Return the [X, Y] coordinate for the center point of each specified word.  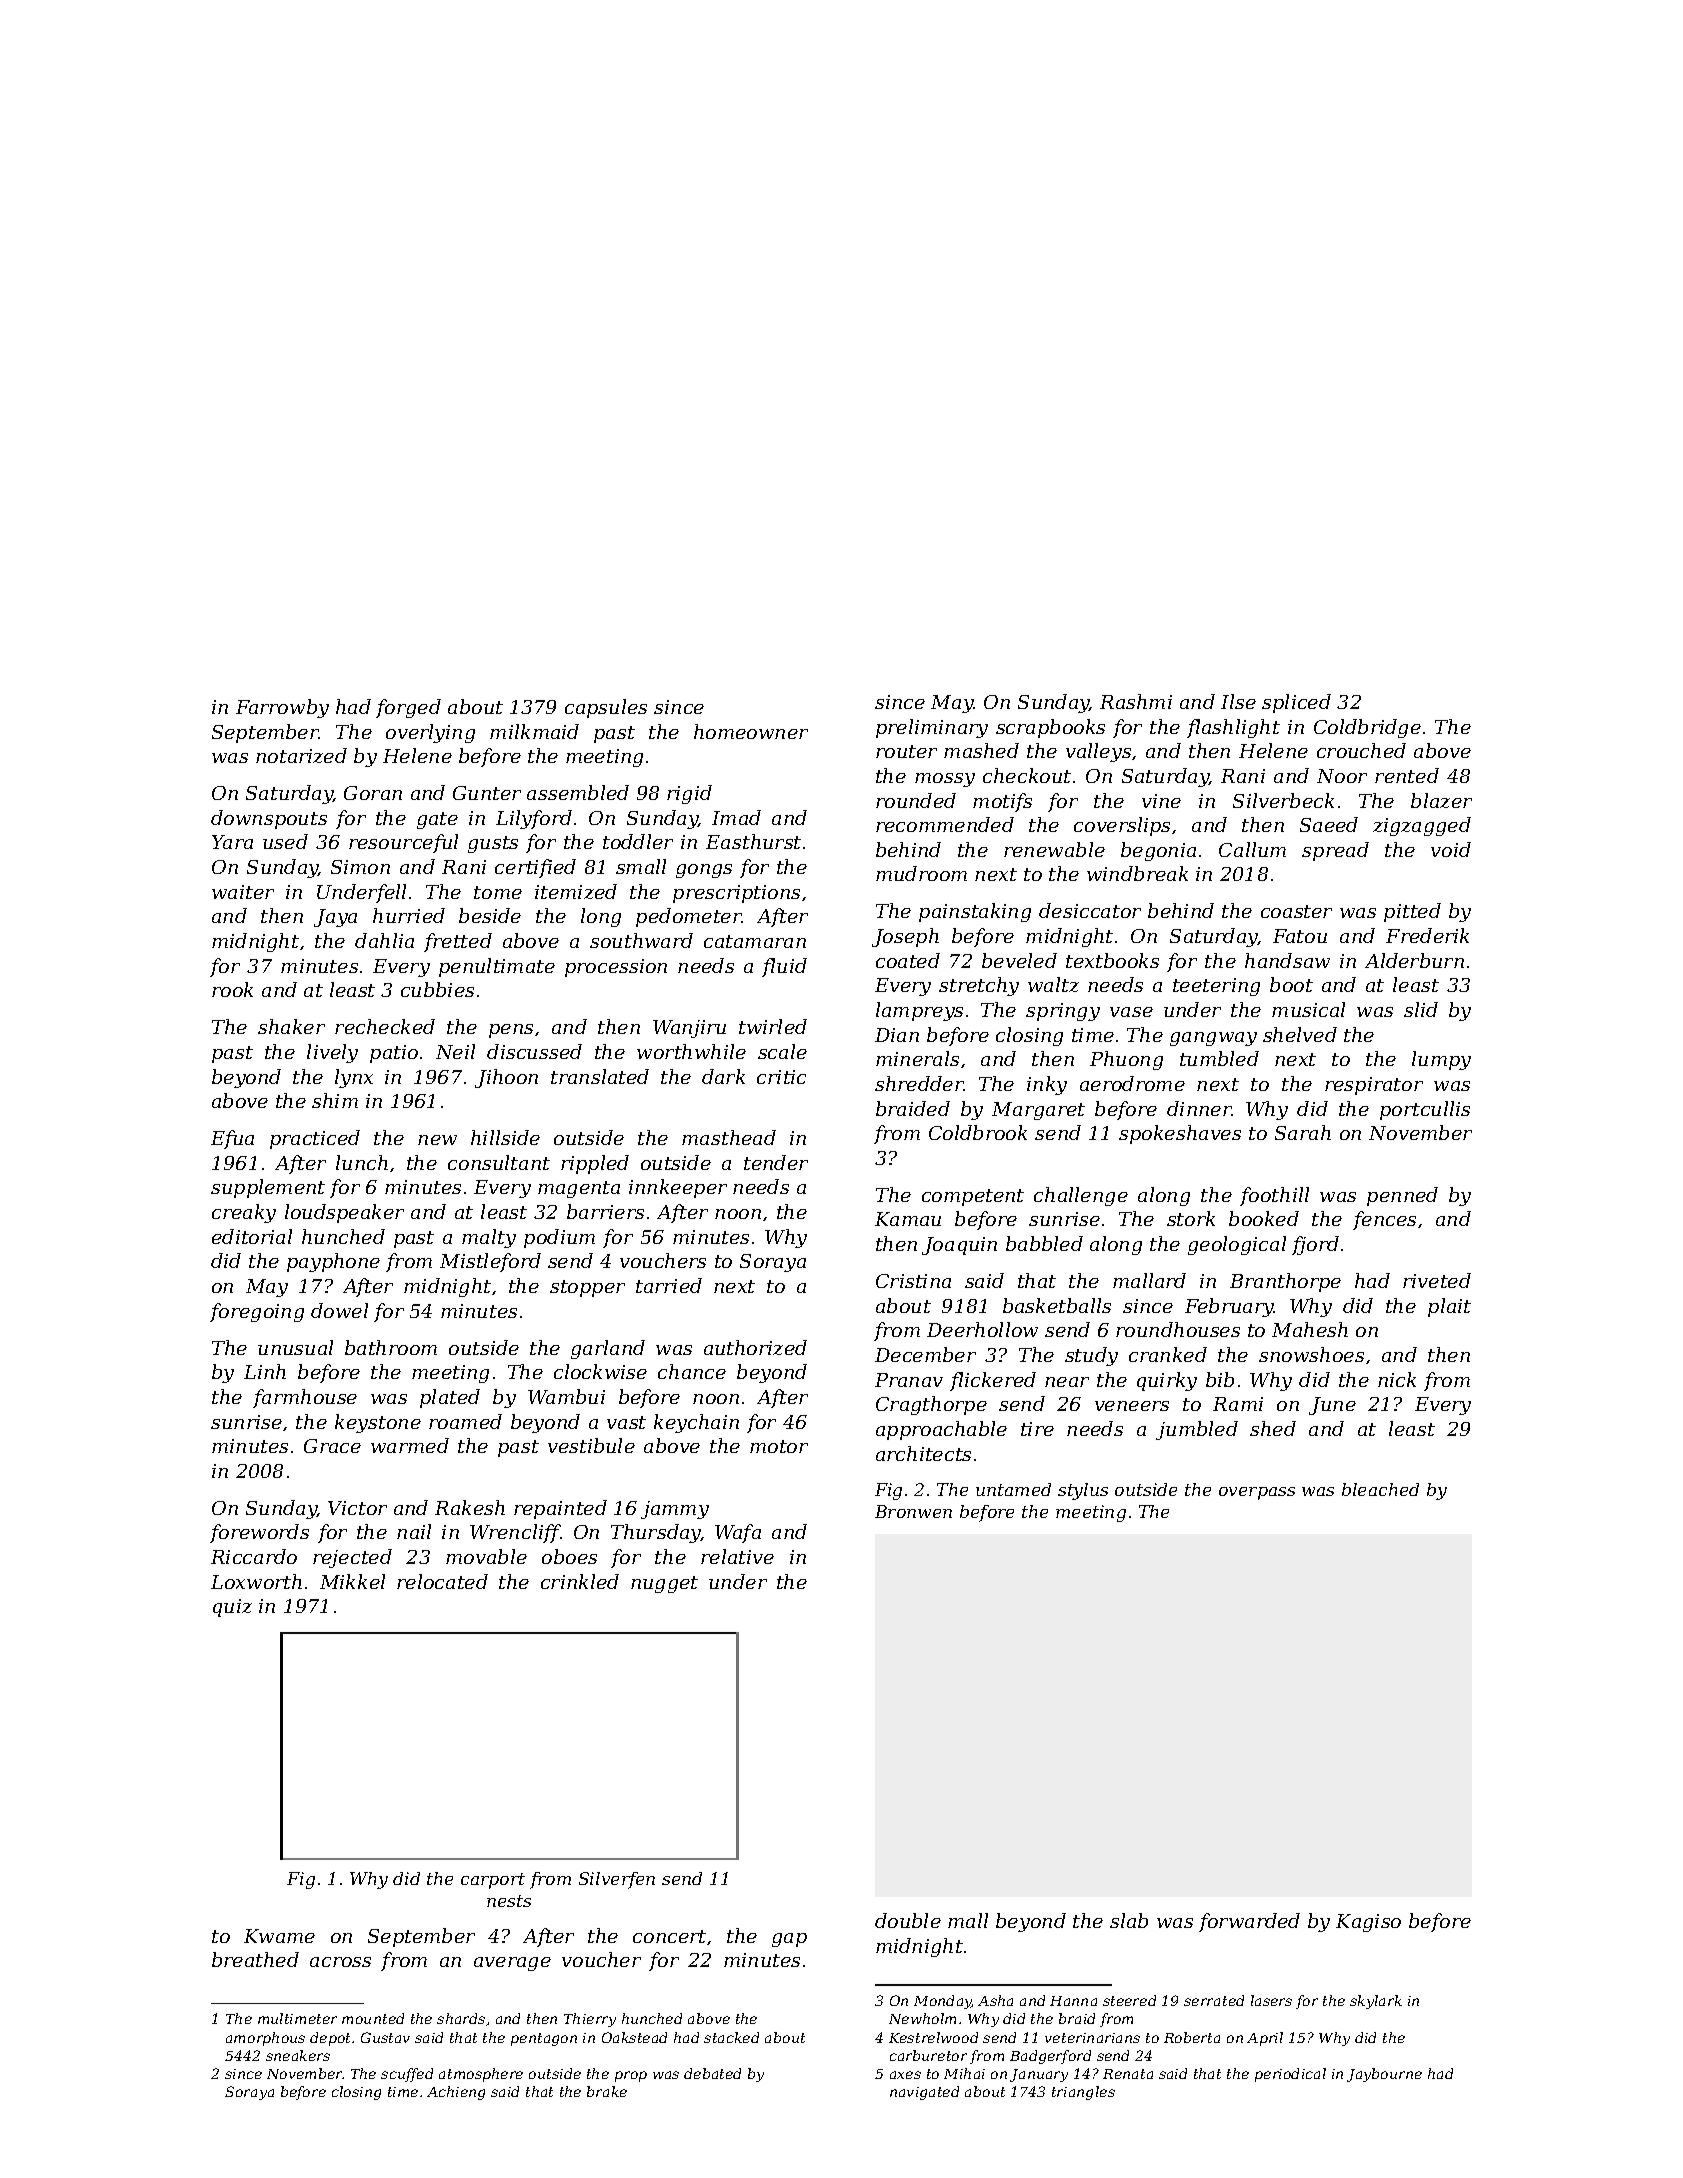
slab [1129, 1920]
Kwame [279, 1936]
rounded [916, 800]
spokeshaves [1180, 1134]
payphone [333, 1262]
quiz [232, 1608]
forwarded [1249, 1922]
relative [737, 1556]
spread [1335, 851]
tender [776, 1162]
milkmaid [534, 731]
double [908, 1920]
